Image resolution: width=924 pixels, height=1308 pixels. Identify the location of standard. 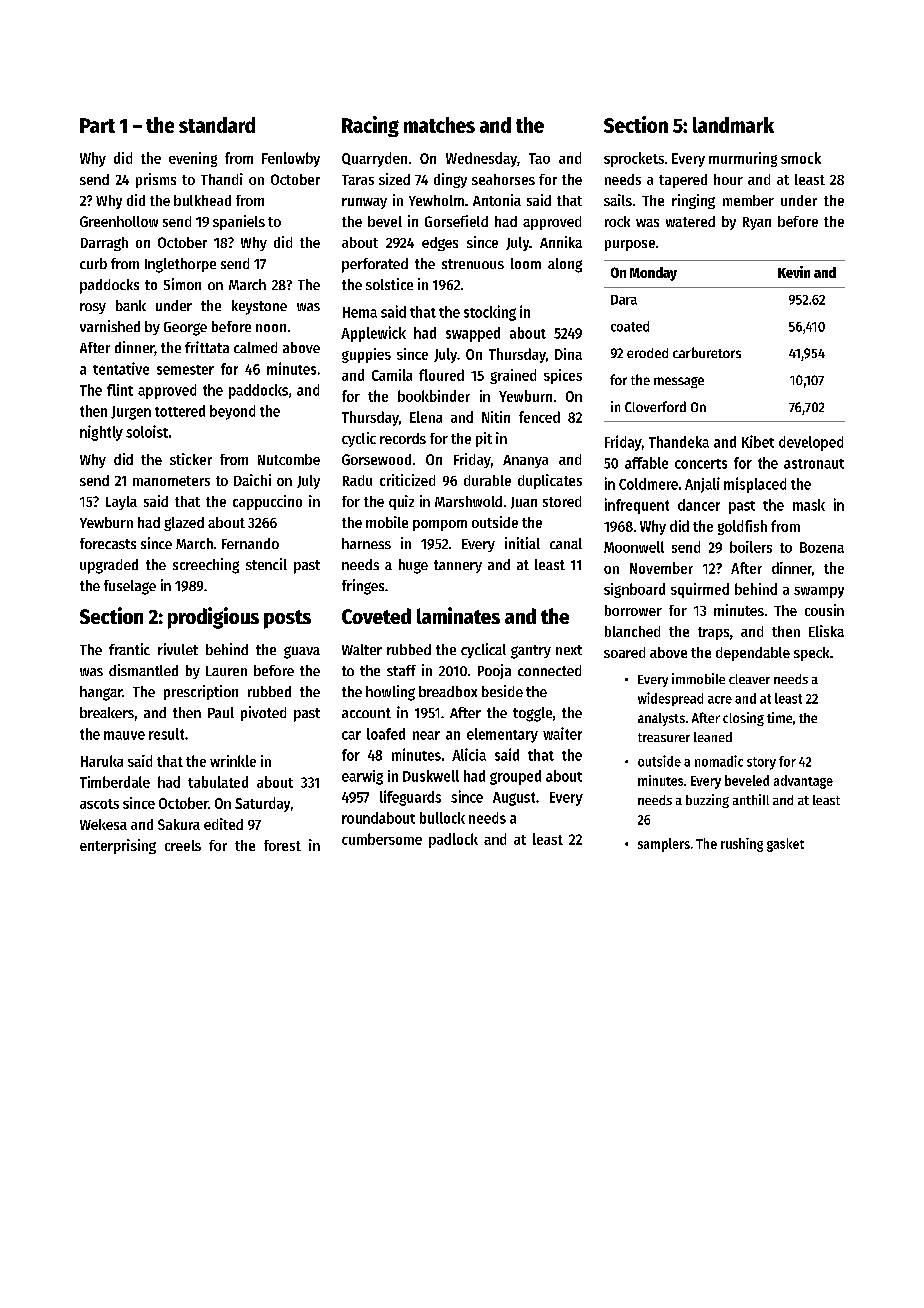
(217, 125).
